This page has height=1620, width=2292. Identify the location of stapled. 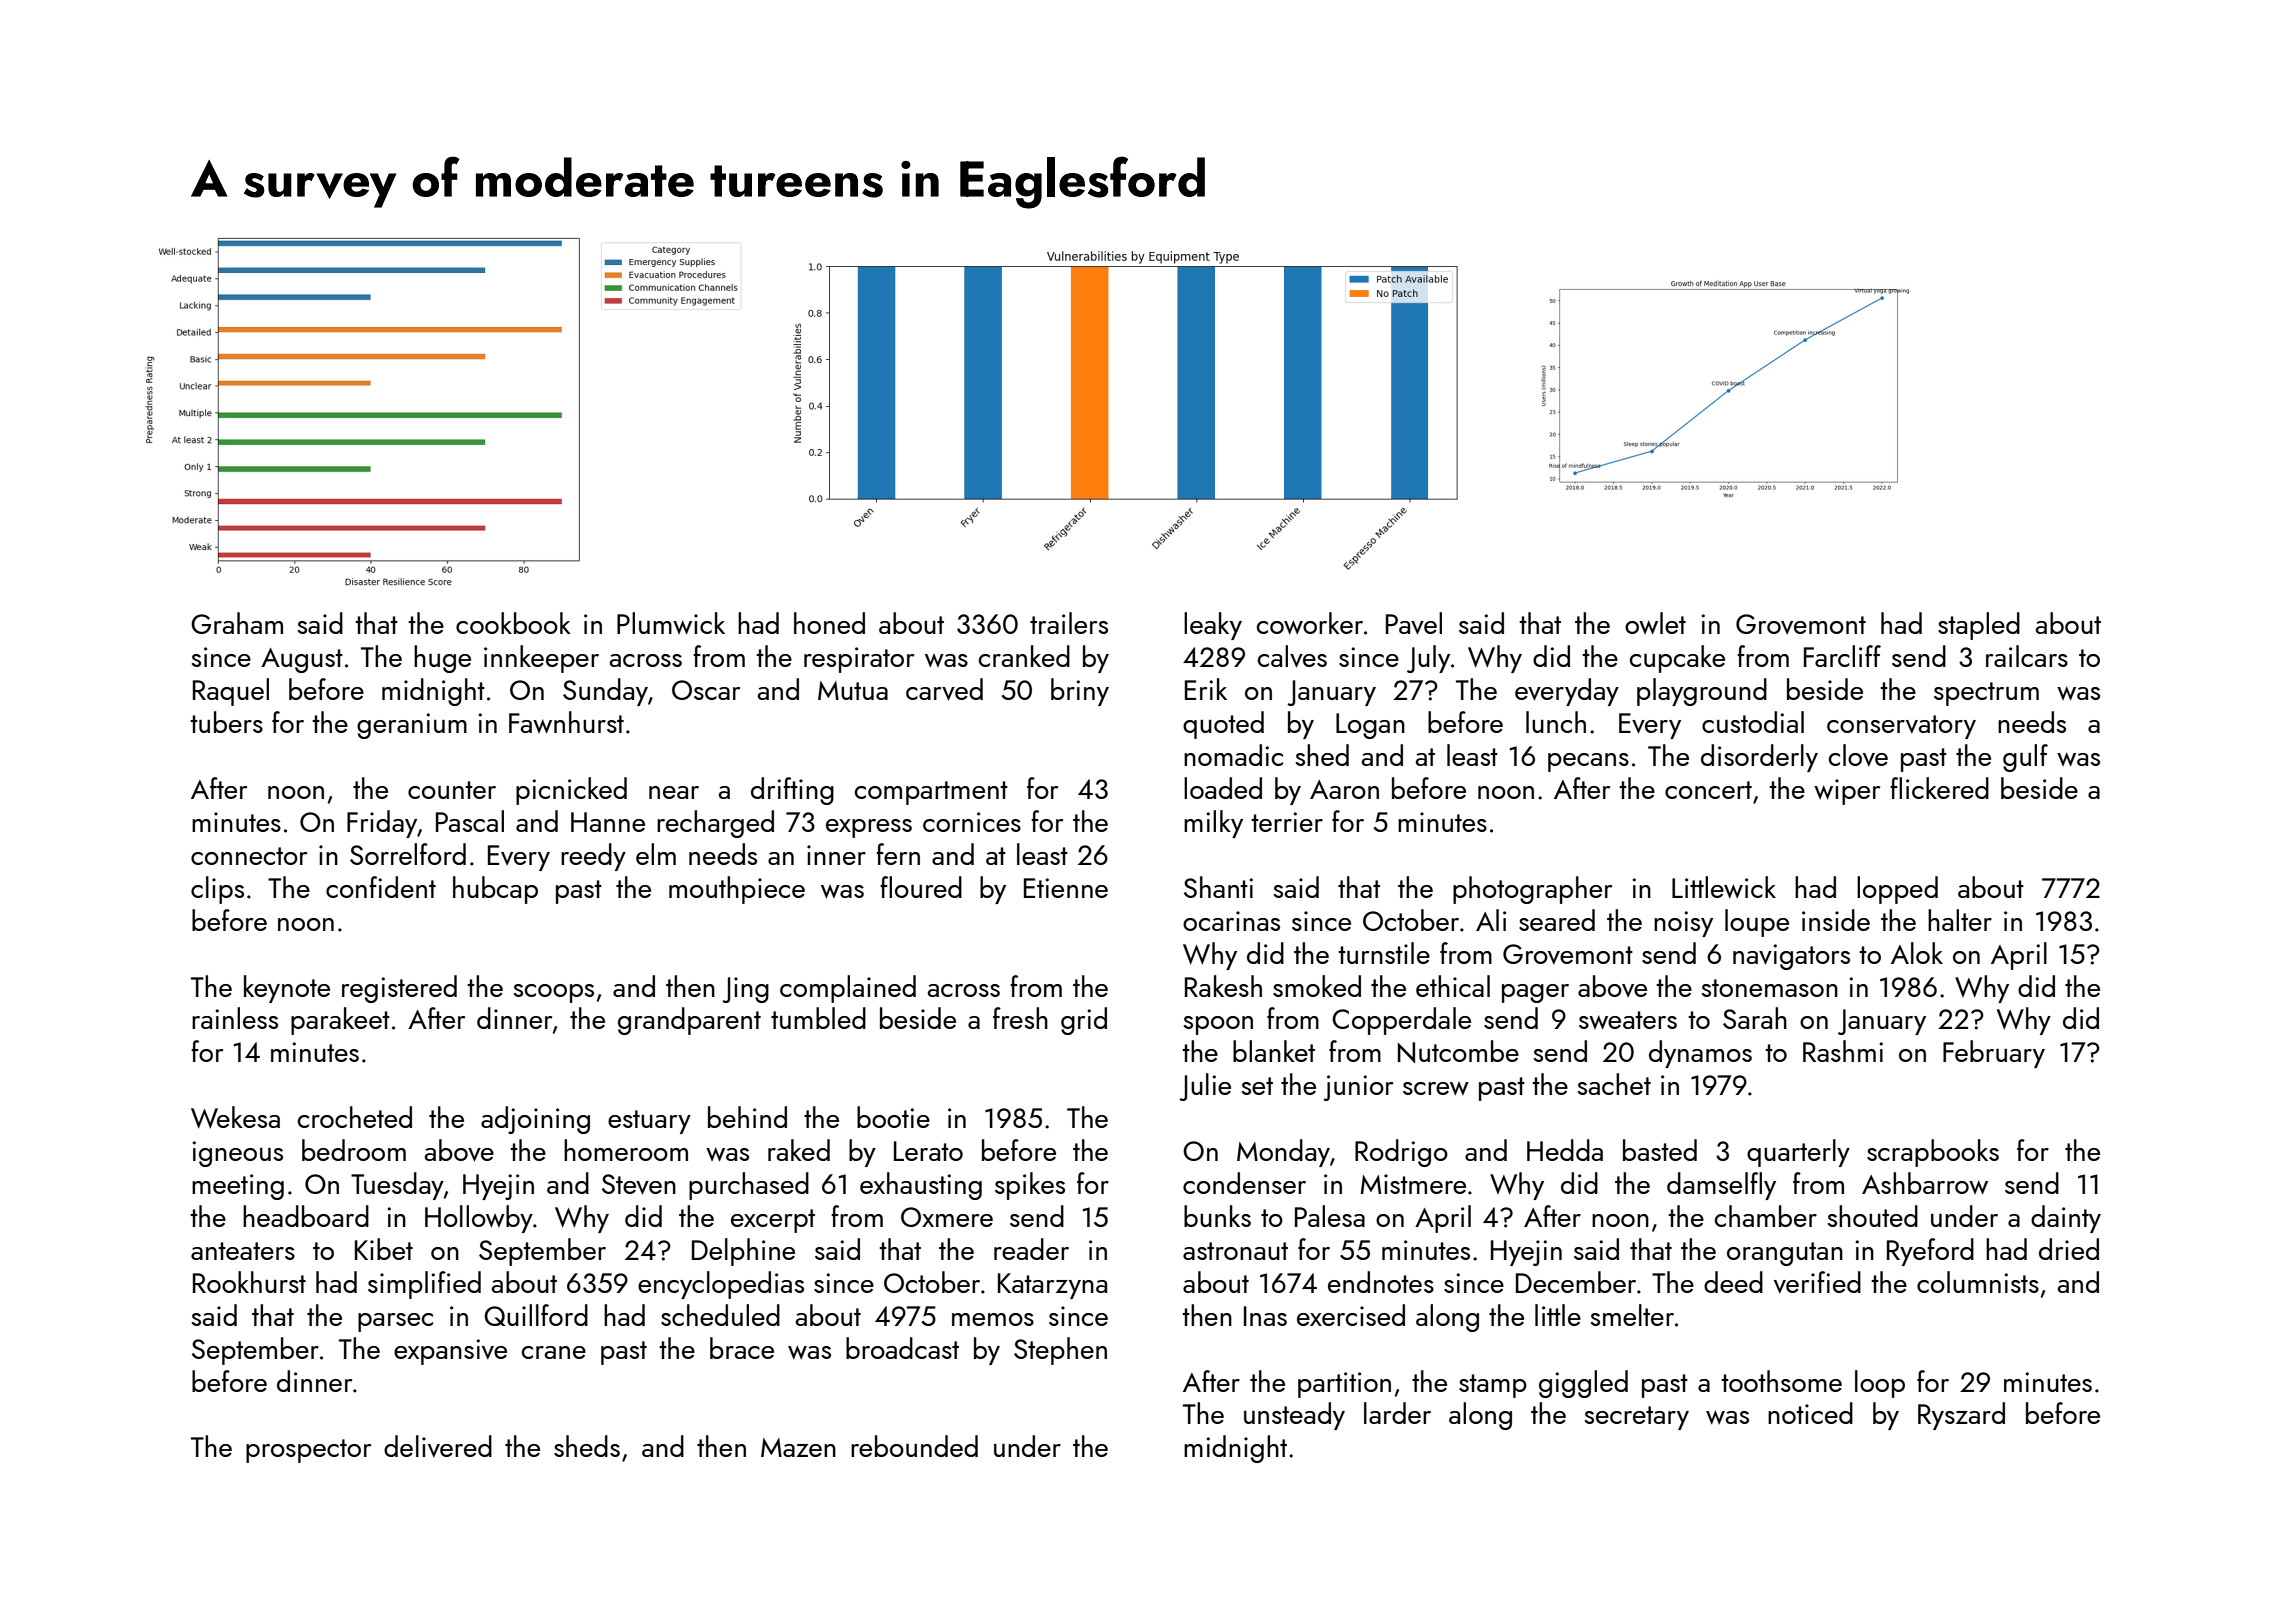
(1979, 626).
